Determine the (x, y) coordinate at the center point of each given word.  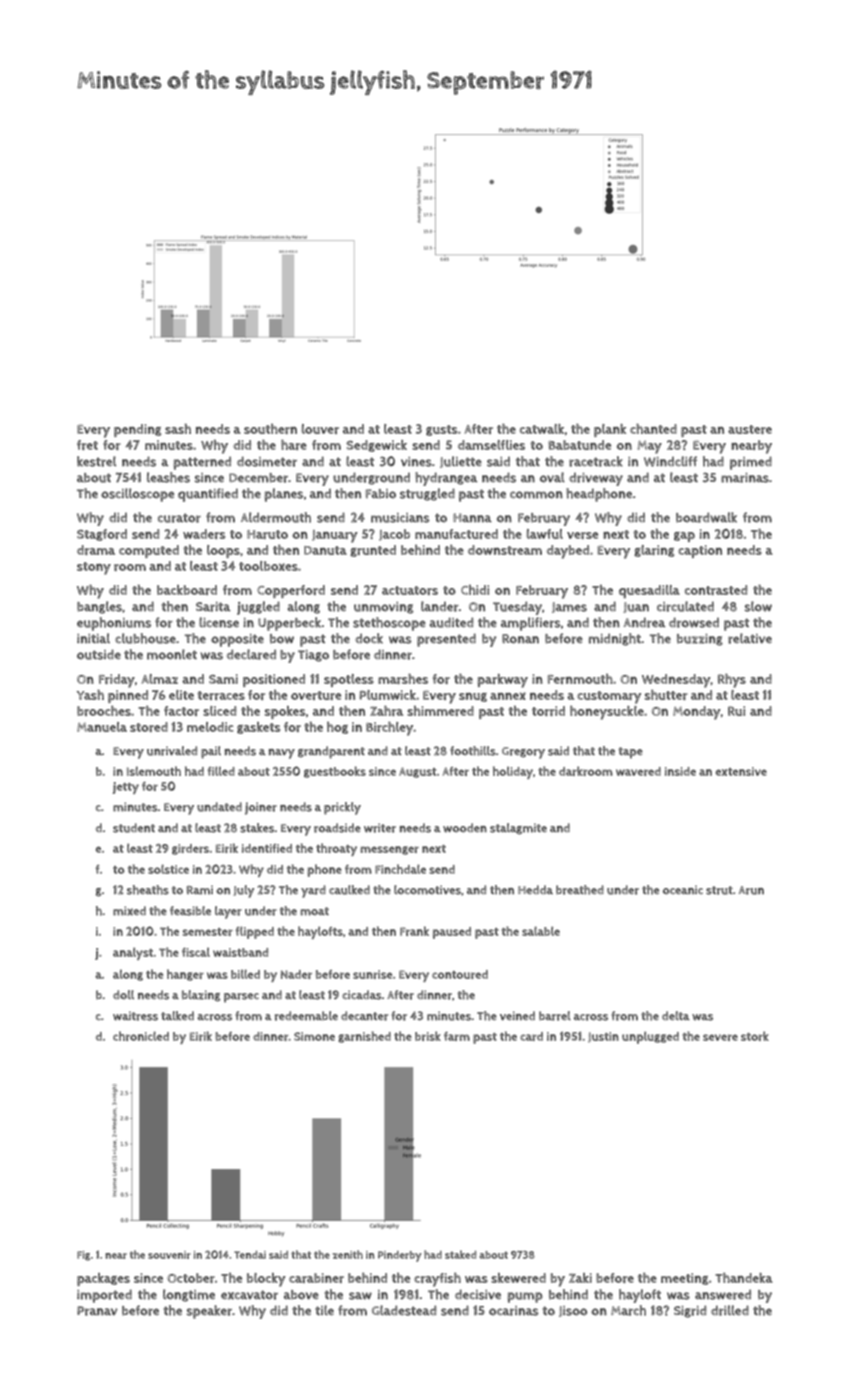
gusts (441, 430)
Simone (314, 1036)
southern (270, 429)
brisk (428, 1036)
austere (750, 429)
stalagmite (518, 829)
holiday (513, 772)
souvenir (169, 1255)
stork (755, 1036)
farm (457, 1036)
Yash (90, 695)
